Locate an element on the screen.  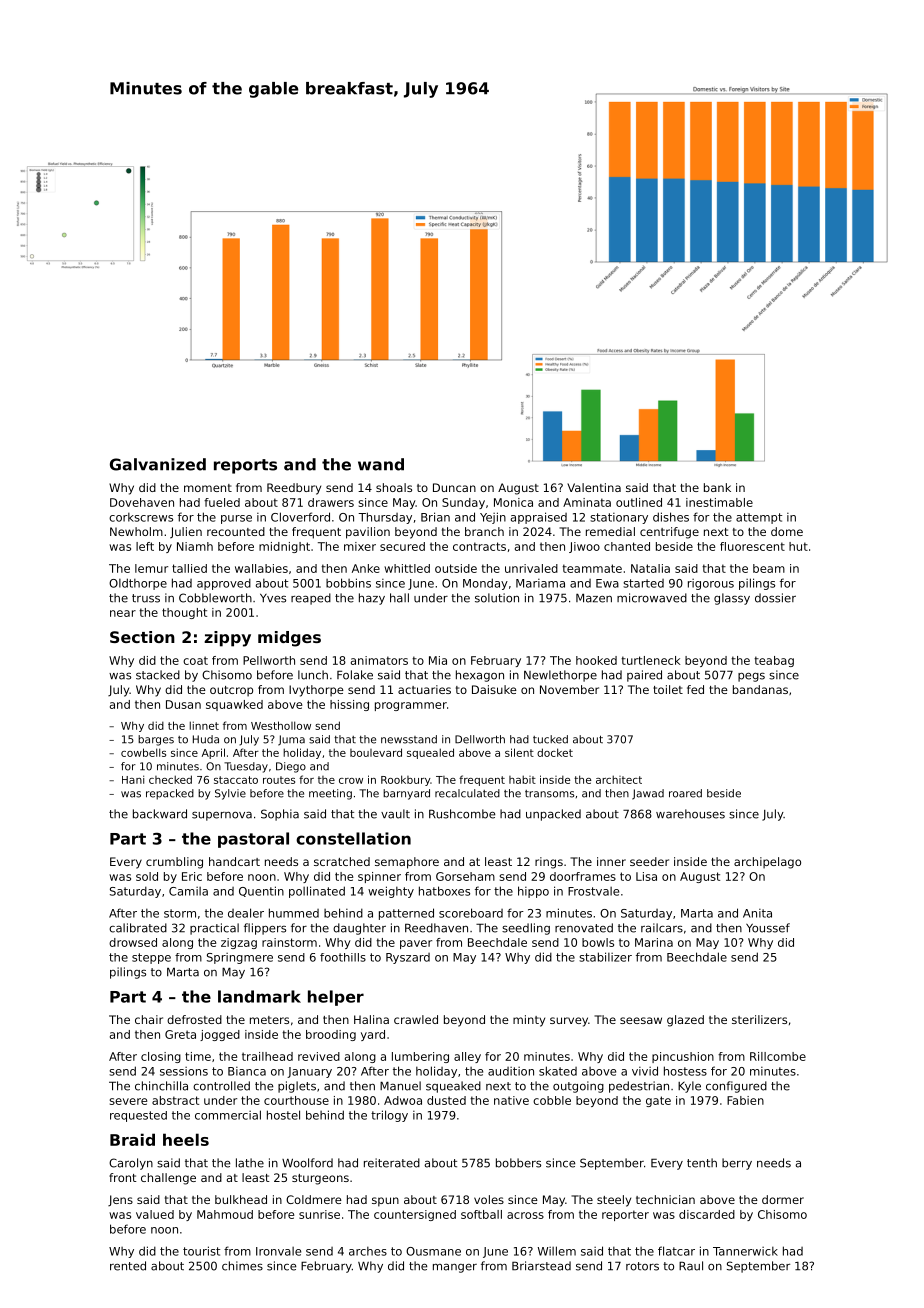
archipelago is located at coordinates (767, 863).
